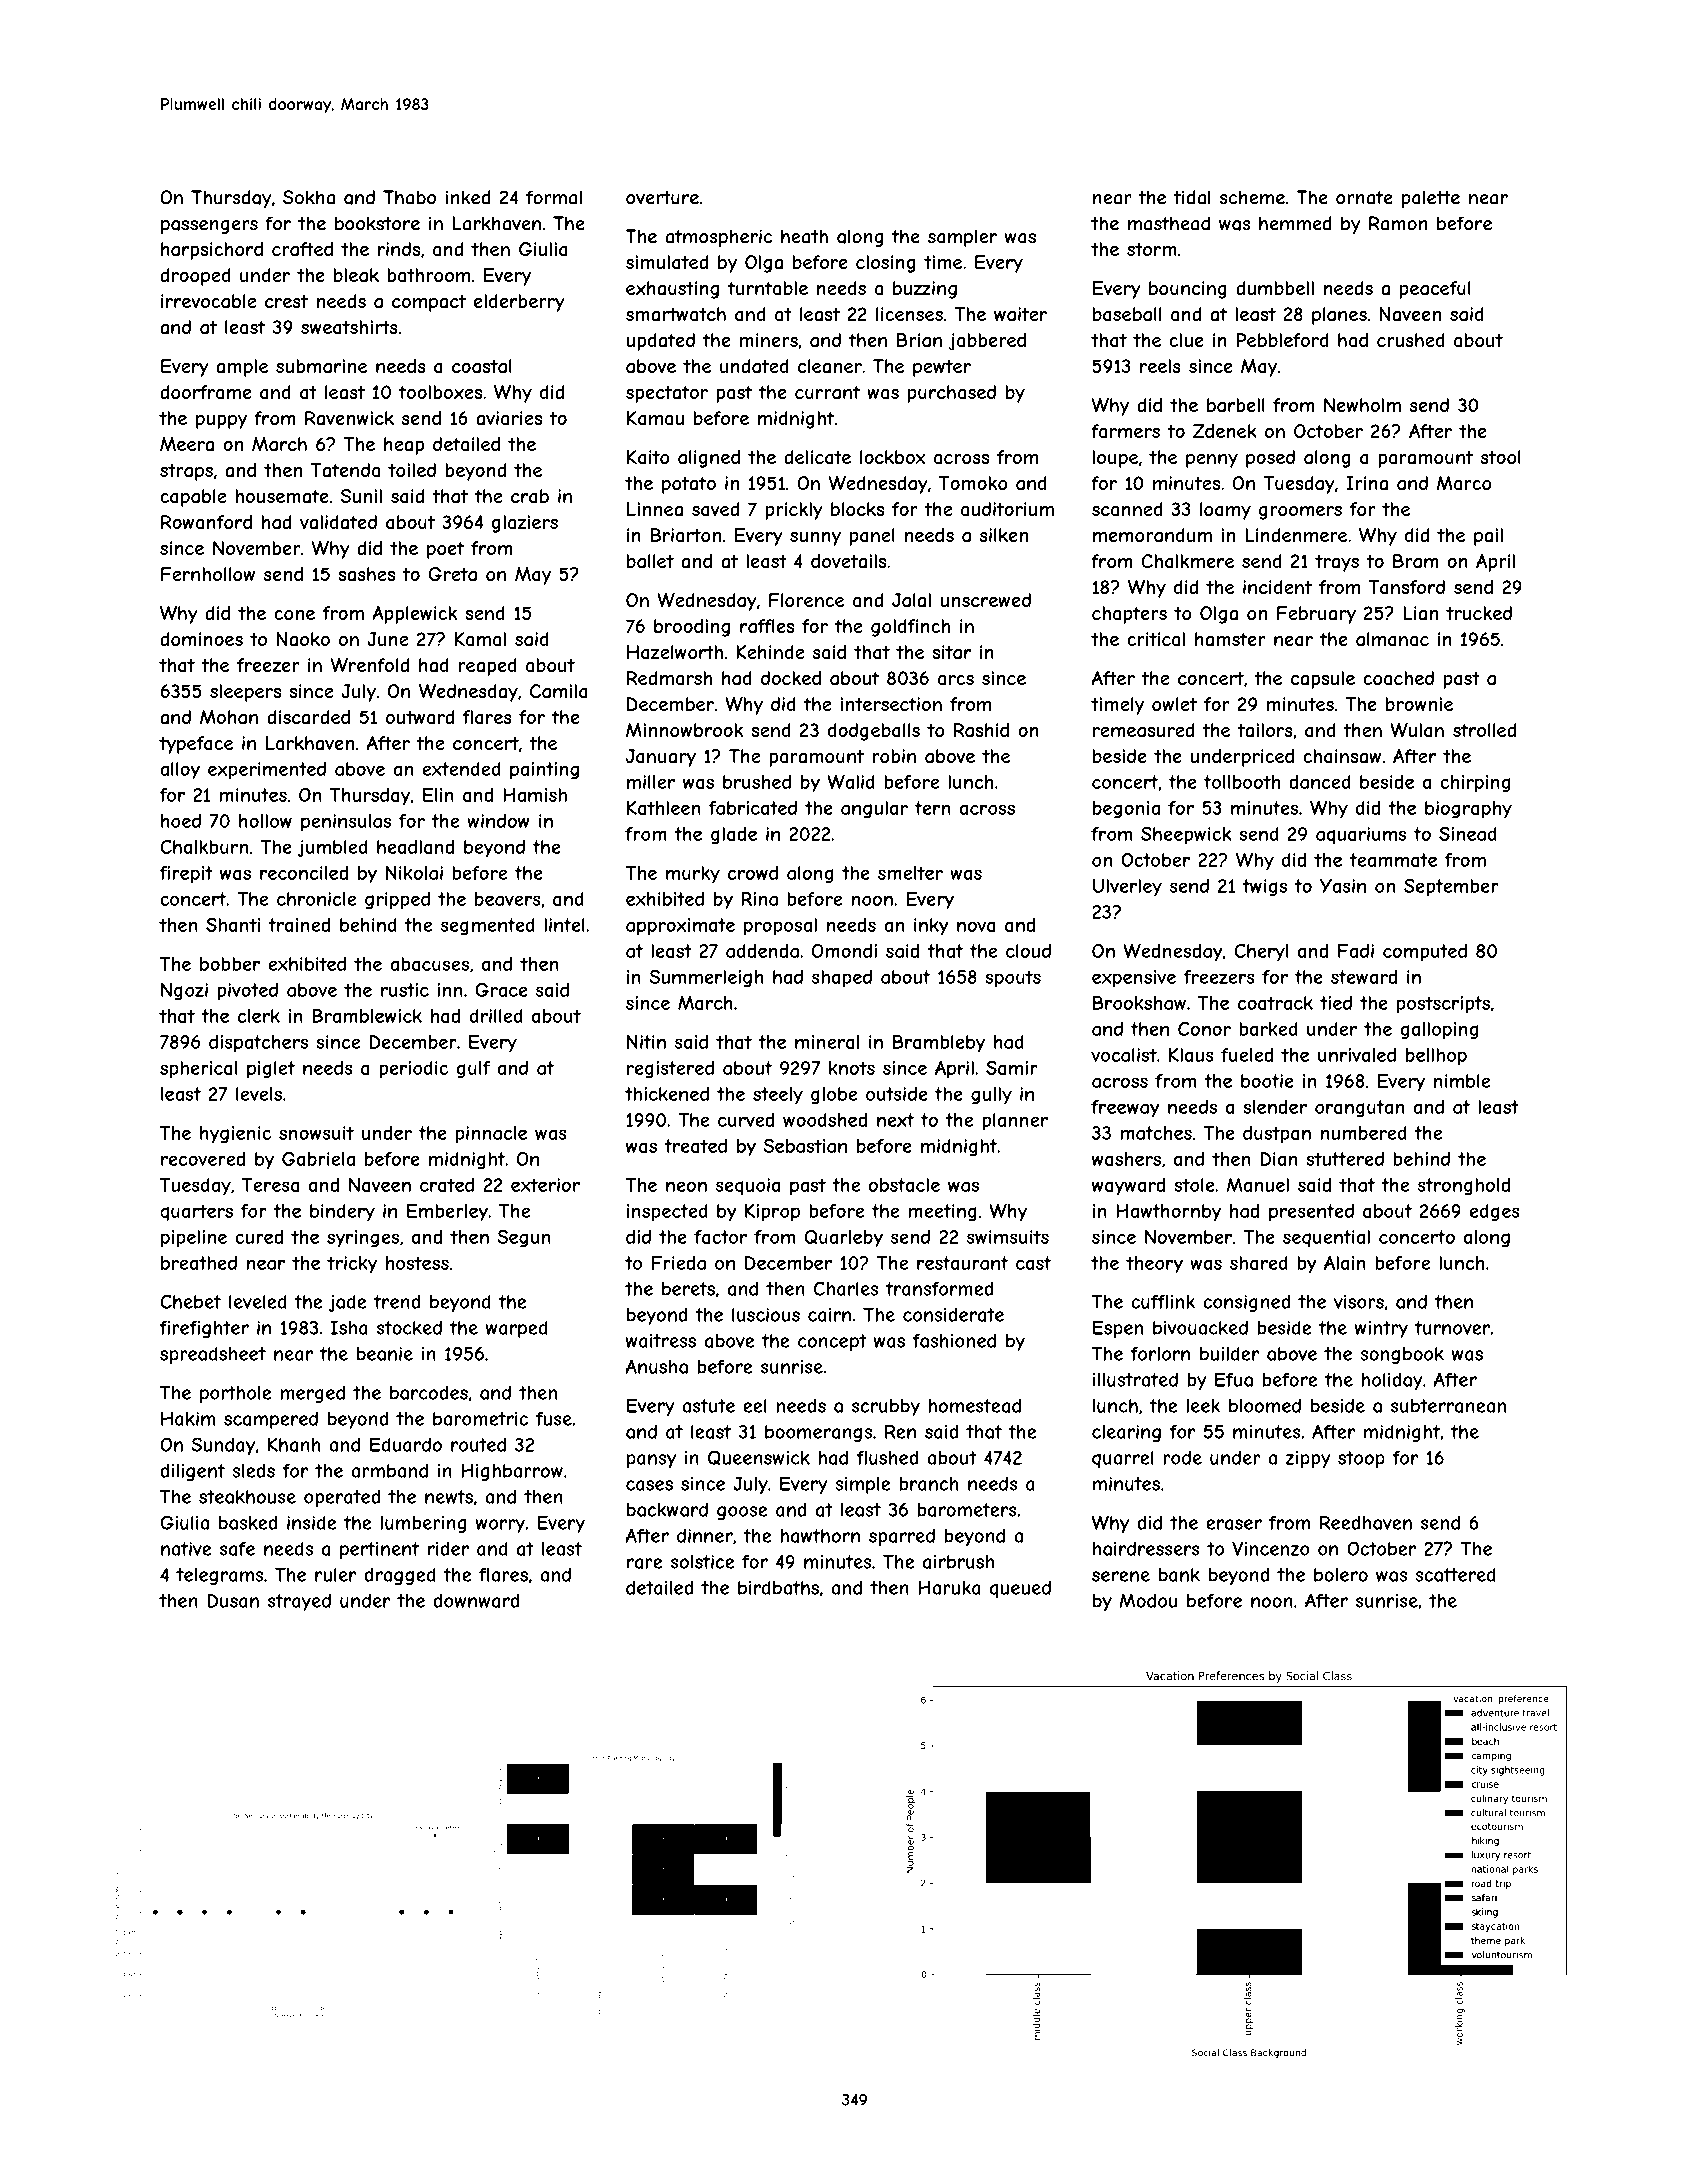 This screenshot has width=1683, height=2178. What do you see at coordinates (487, 667) in the screenshot?
I see `reaped` at bounding box center [487, 667].
